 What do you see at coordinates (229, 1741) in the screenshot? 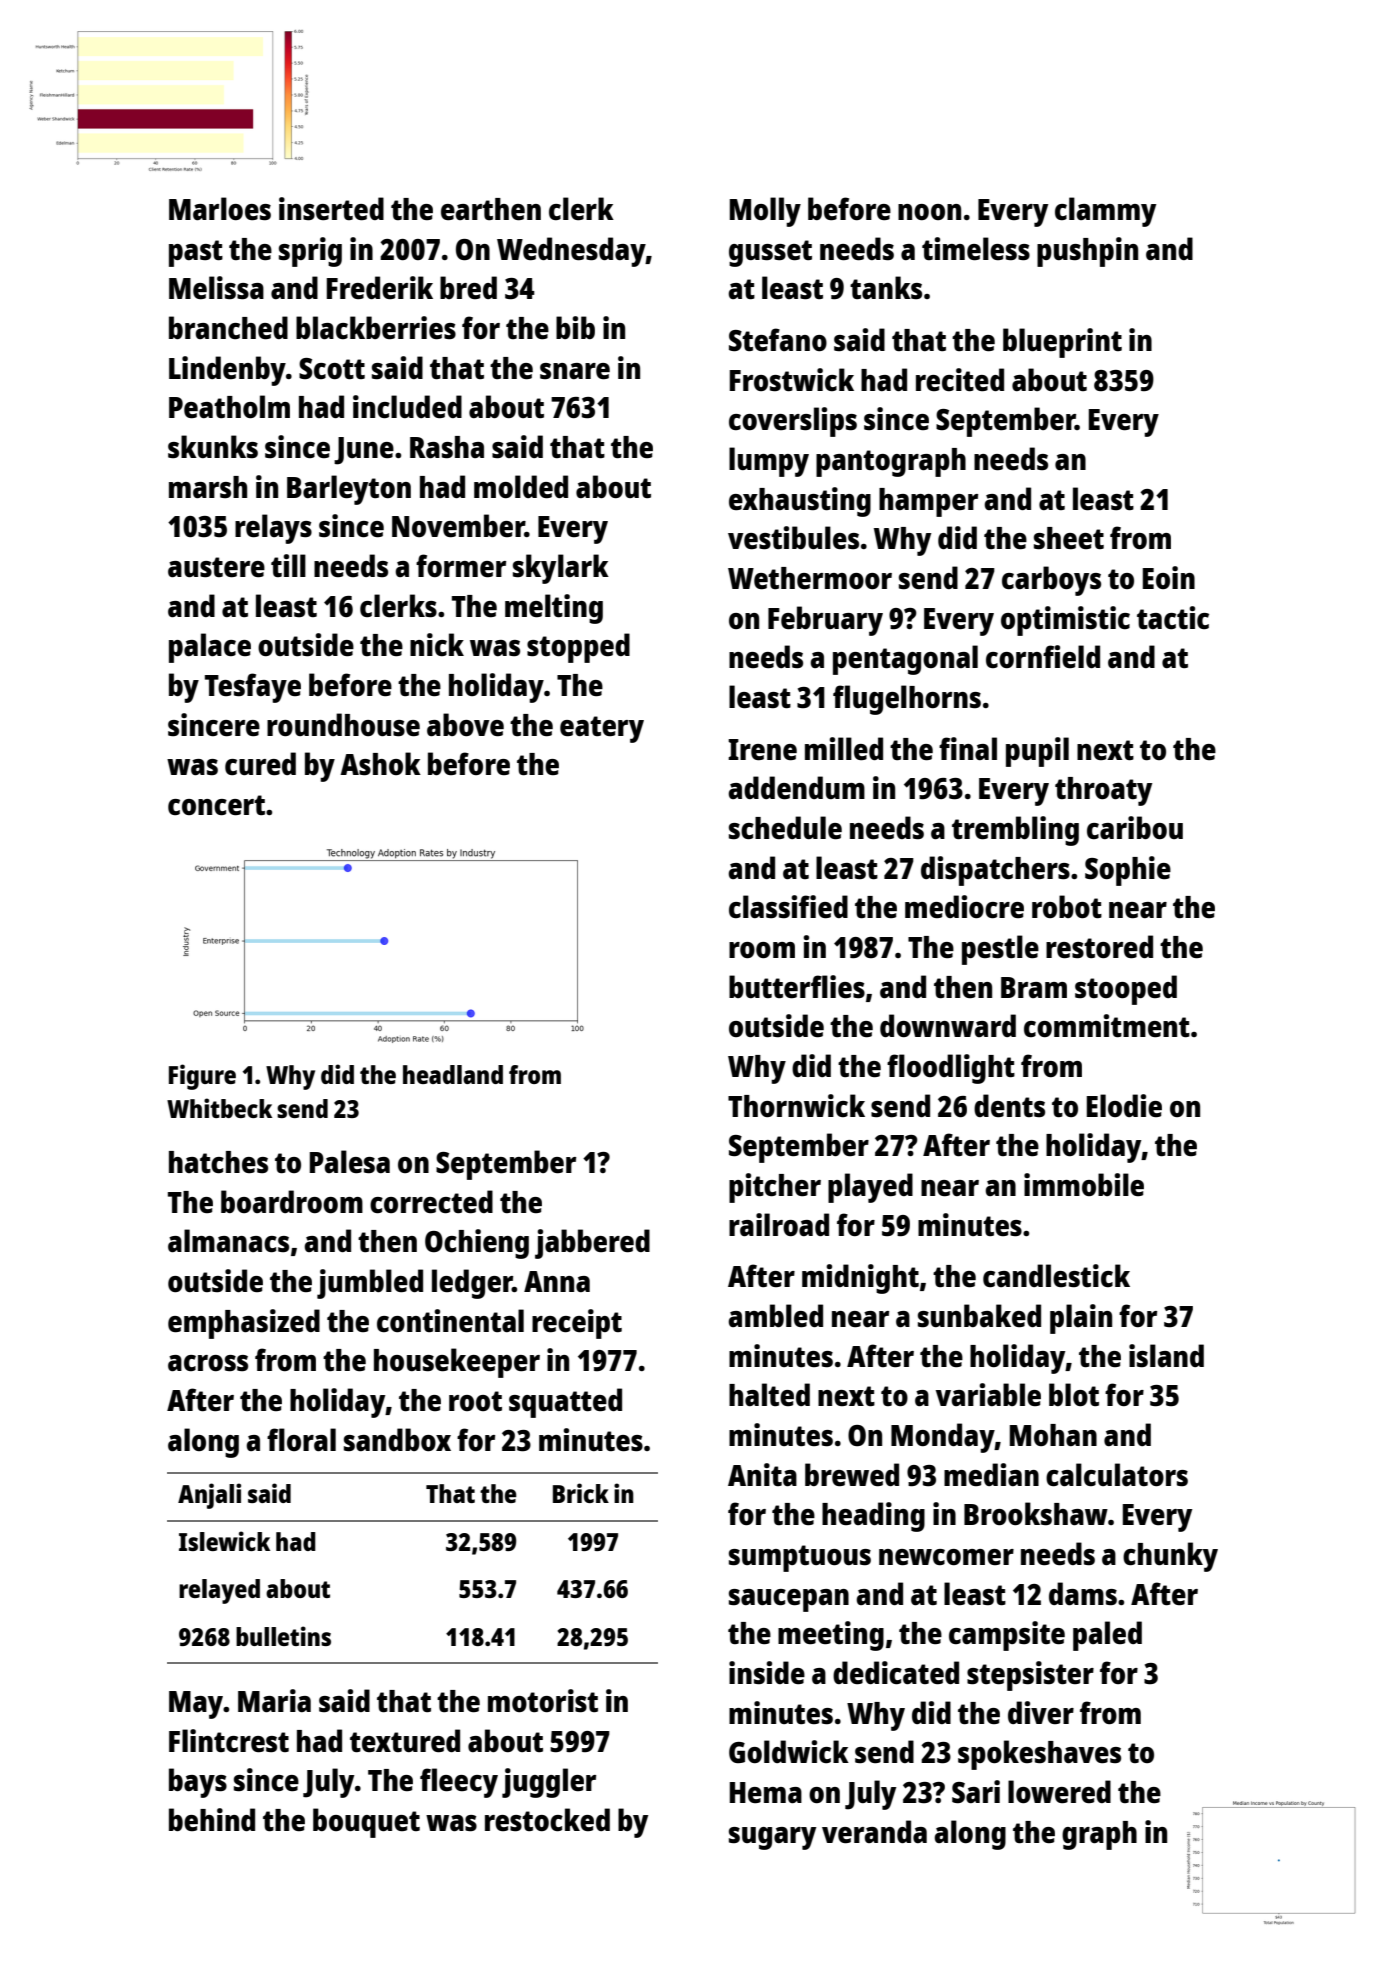
I see `Flintcrest` at bounding box center [229, 1741].
